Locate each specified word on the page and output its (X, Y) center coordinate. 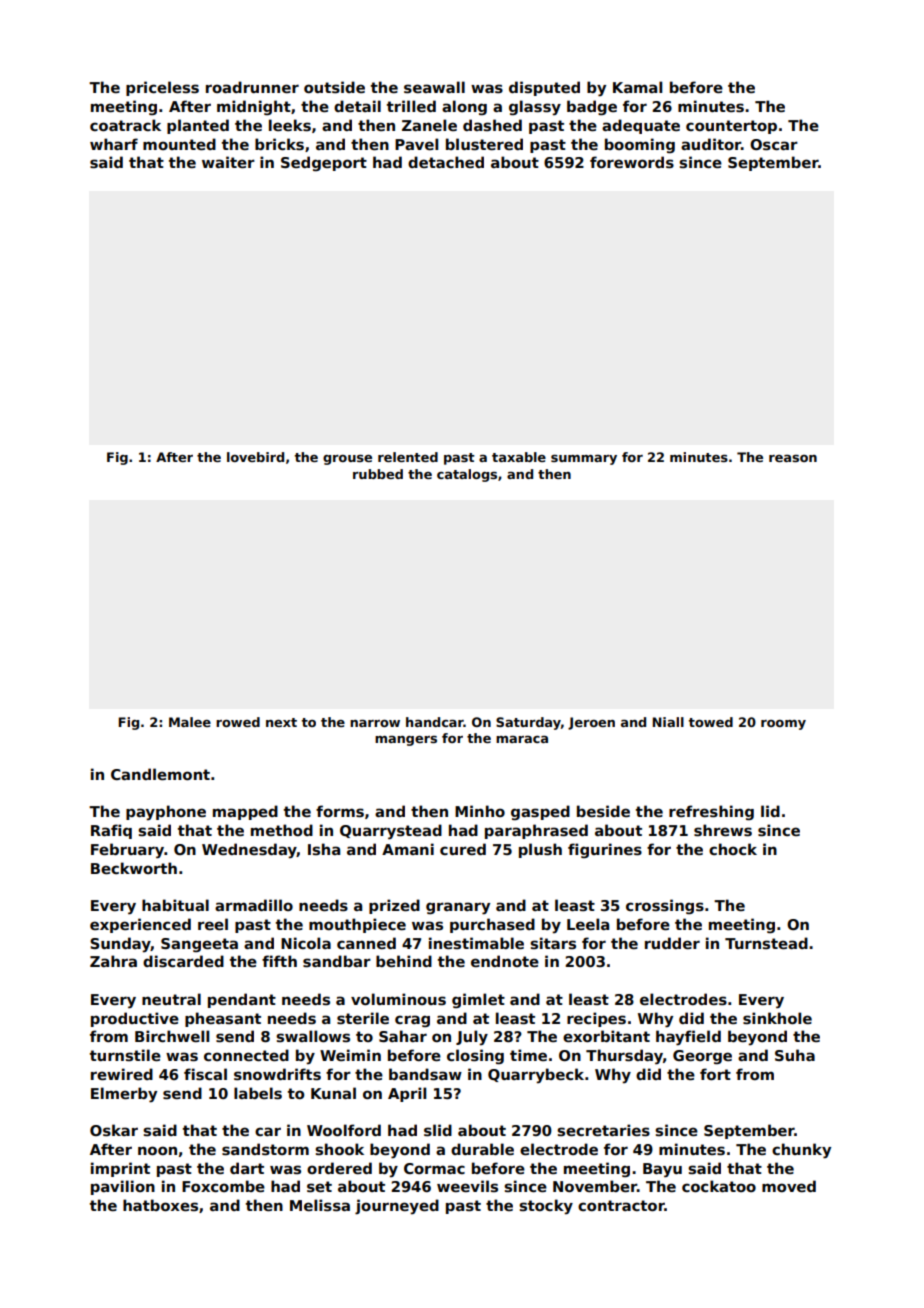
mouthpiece (357, 925)
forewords (632, 162)
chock (733, 849)
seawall (434, 87)
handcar (435, 722)
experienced (140, 925)
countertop (731, 127)
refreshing (711, 812)
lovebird (255, 457)
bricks (279, 144)
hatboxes (160, 1205)
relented (408, 457)
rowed (238, 722)
